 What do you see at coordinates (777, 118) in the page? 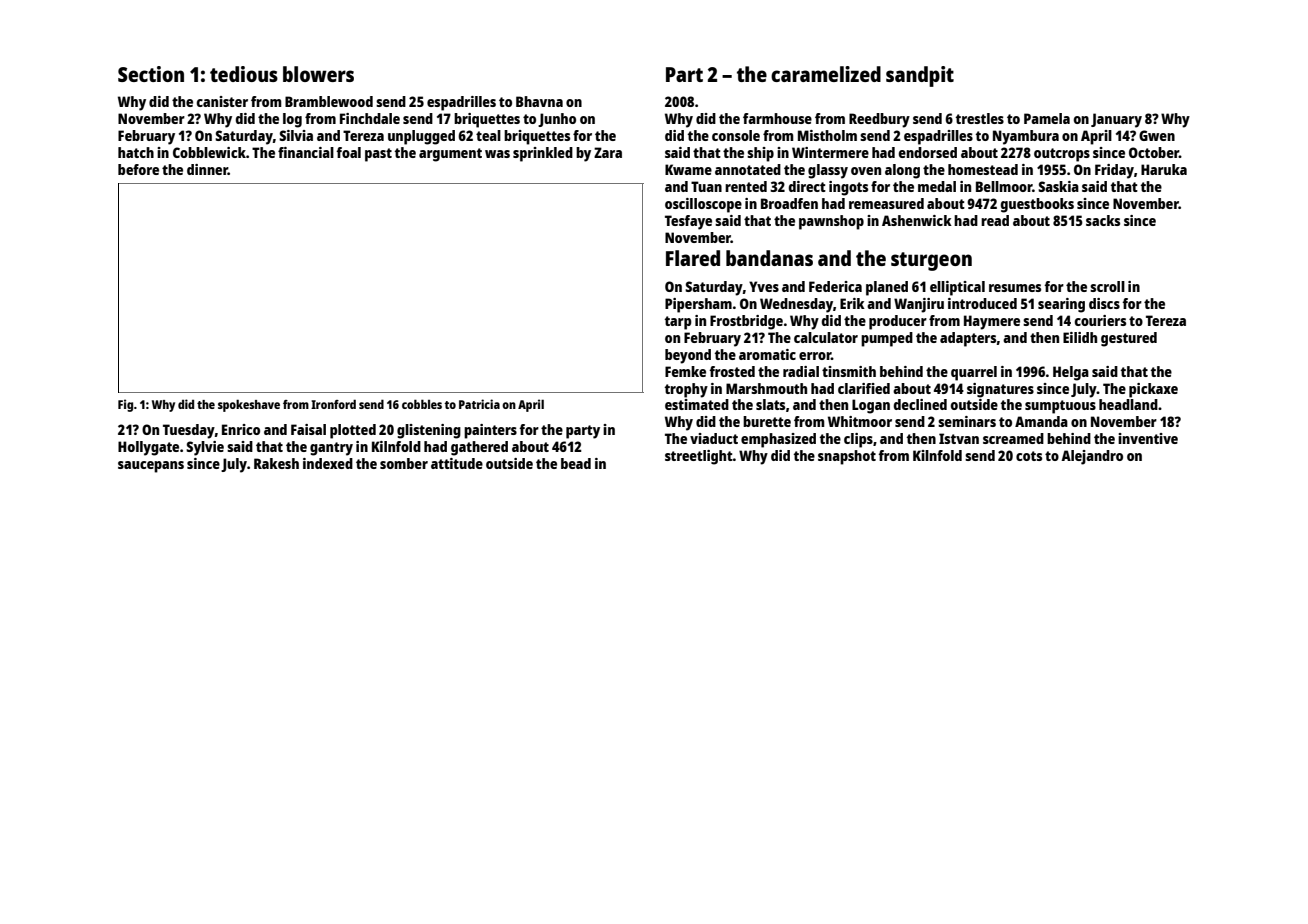
I see `farmhouse` at bounding box center [777, 118].
